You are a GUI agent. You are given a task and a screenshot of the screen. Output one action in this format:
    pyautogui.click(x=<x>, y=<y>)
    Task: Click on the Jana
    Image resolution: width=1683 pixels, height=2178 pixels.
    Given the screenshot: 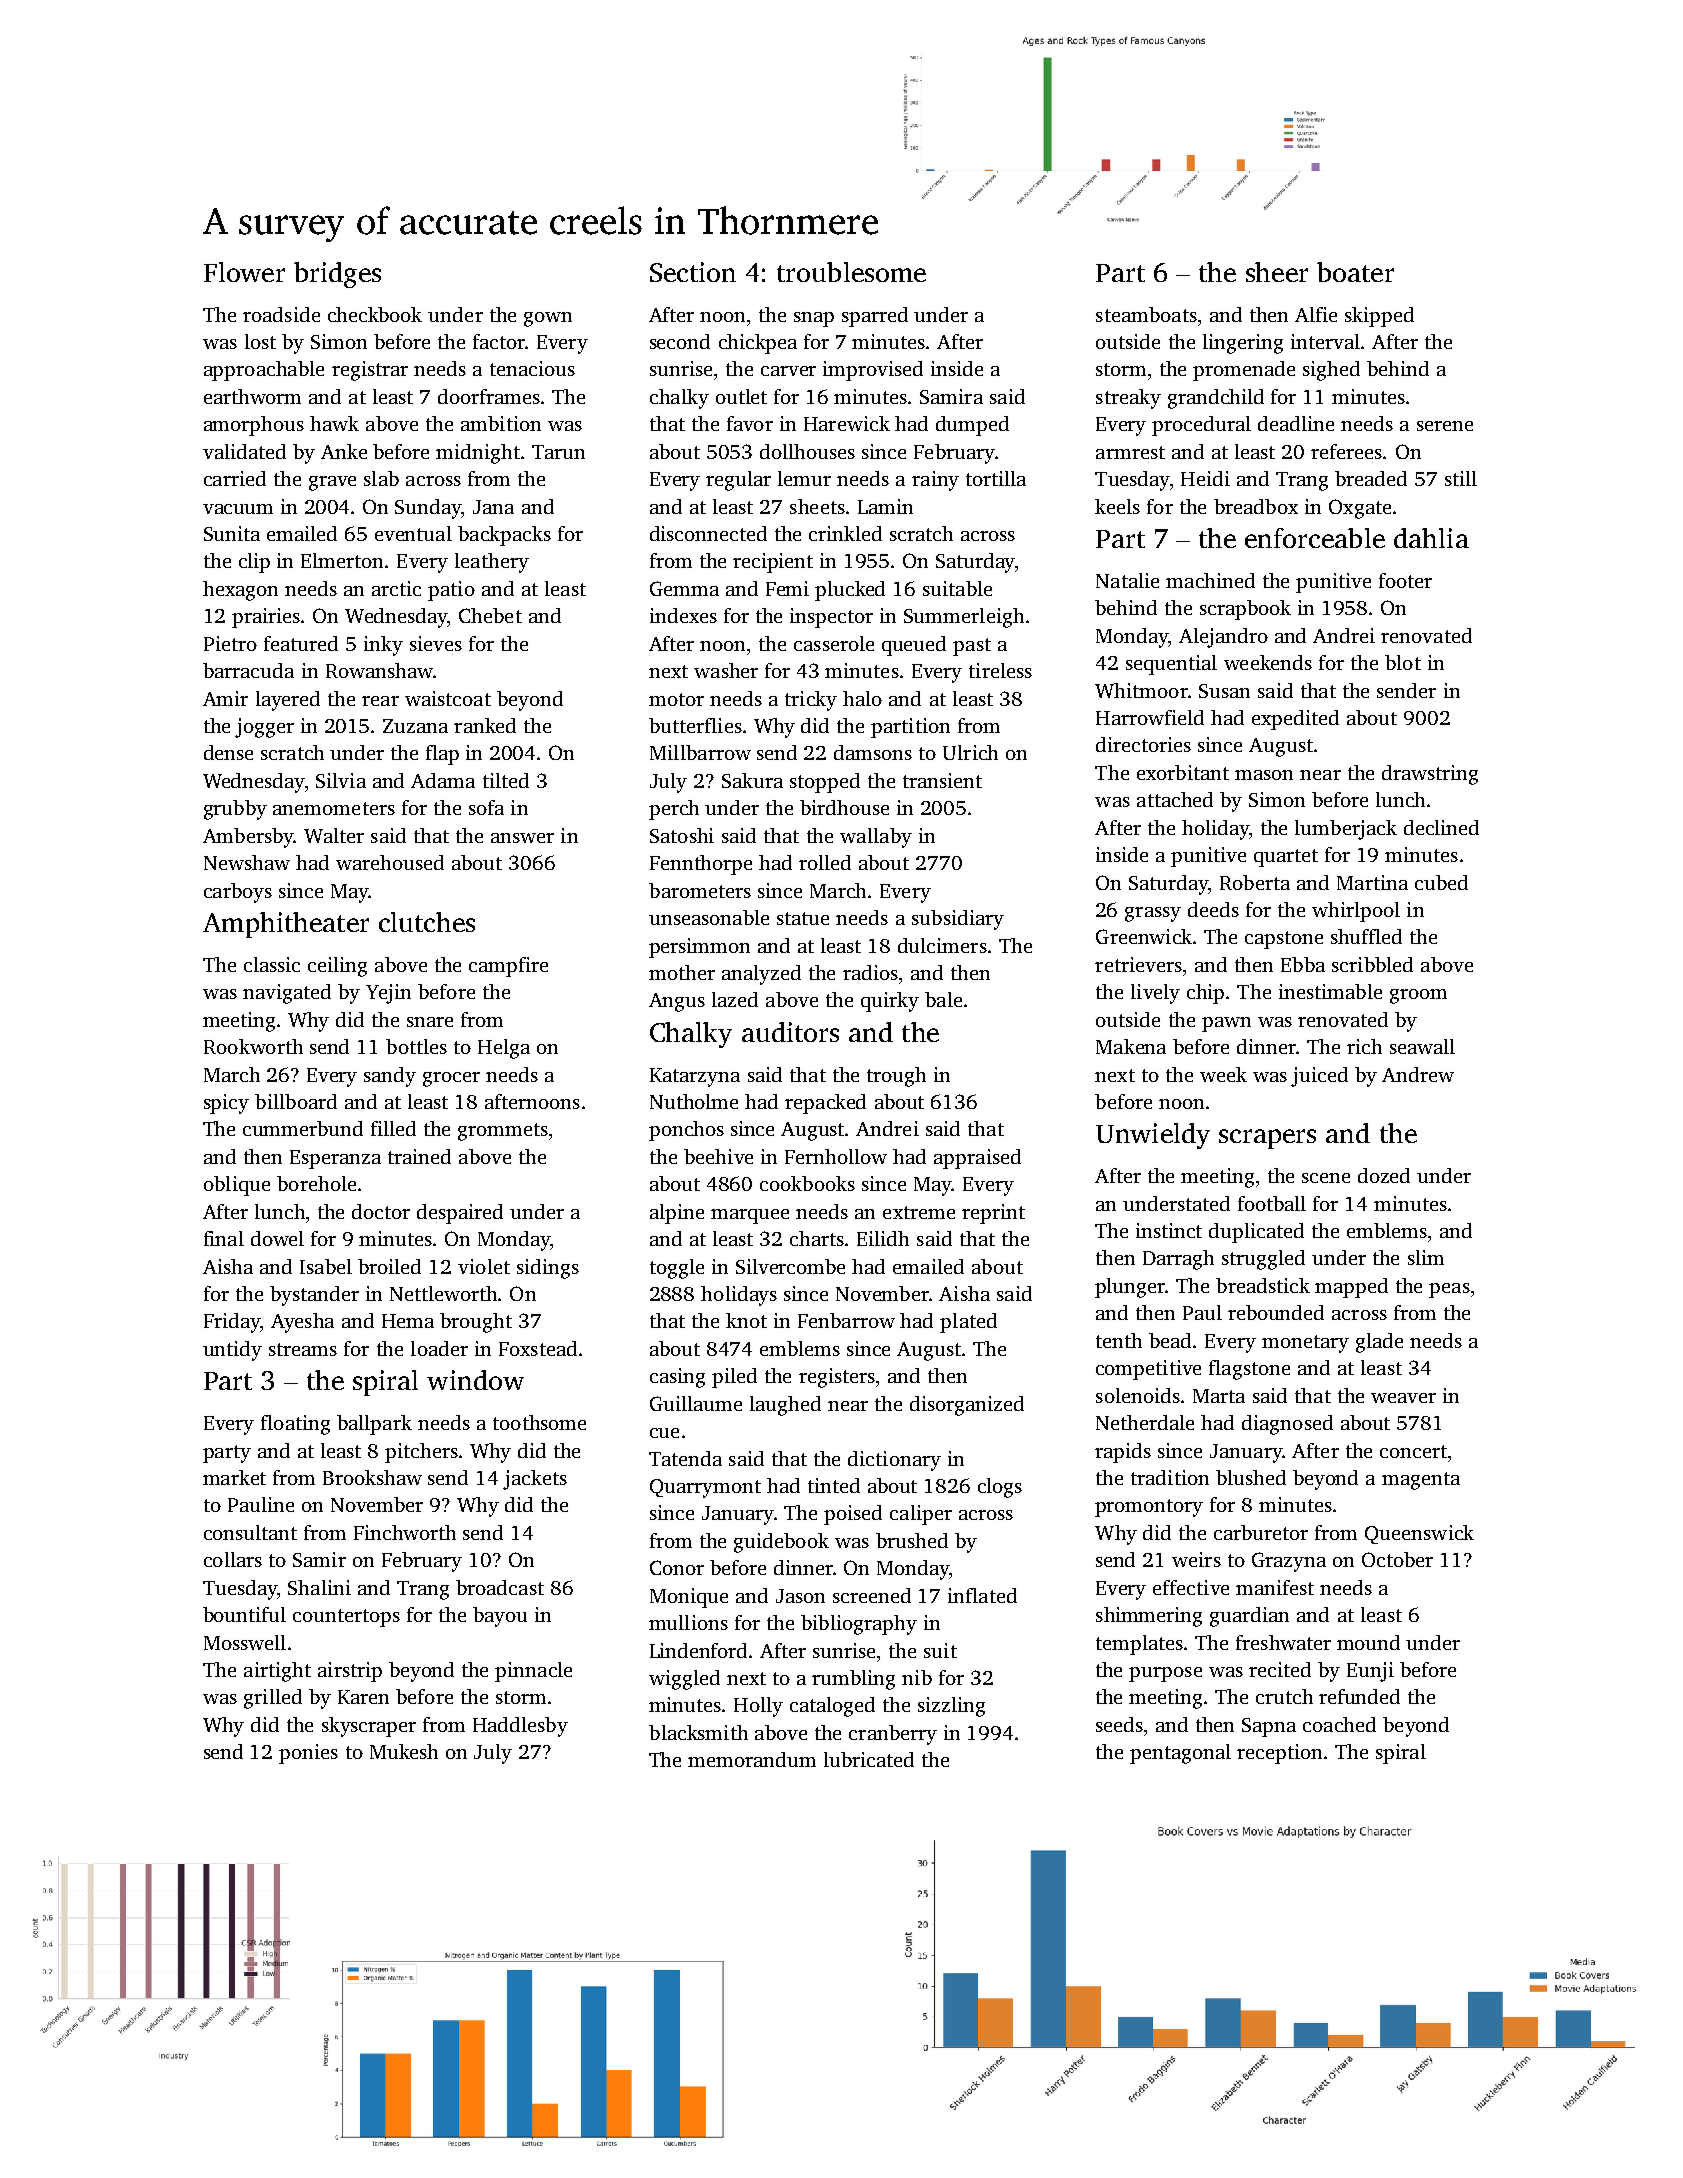 What is the action you would take?
    pyautogui.click(x=493, y=507)
